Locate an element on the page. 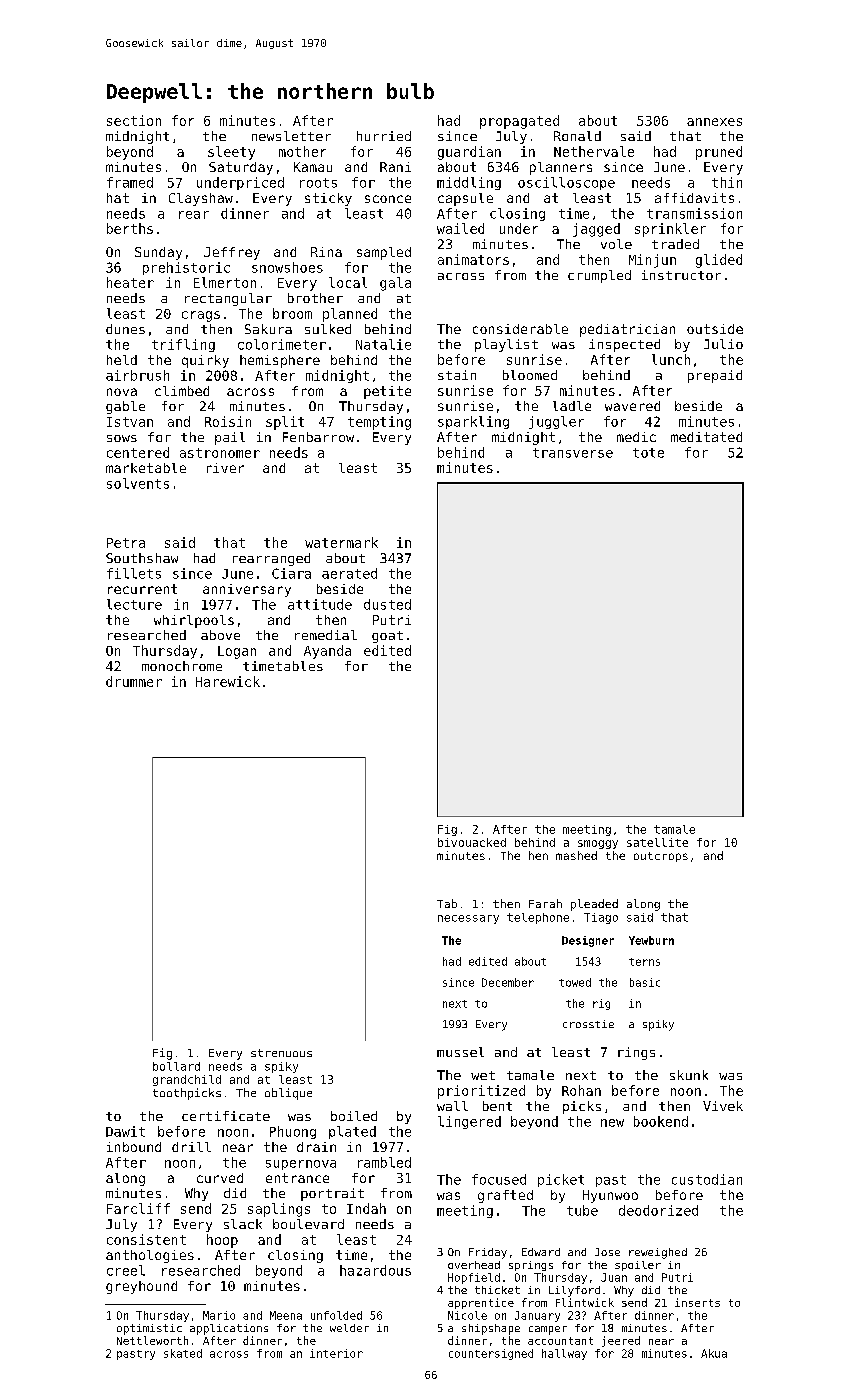 Image resolution: width=849 pixels, height=1400 pixels. Natalie is located at coordinates (383, 344).
